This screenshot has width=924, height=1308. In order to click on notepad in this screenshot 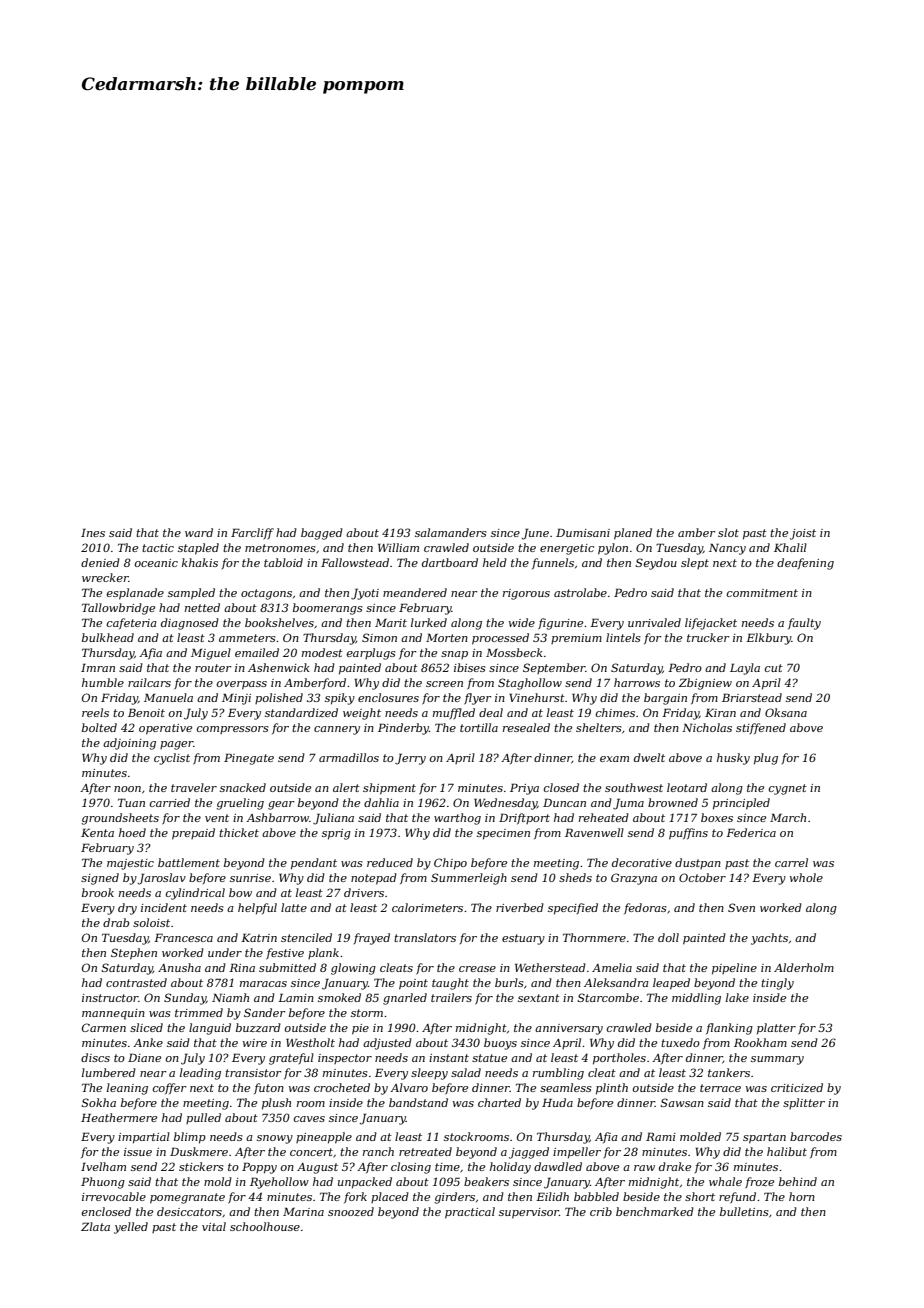, I will do `click(374, 879)`.
